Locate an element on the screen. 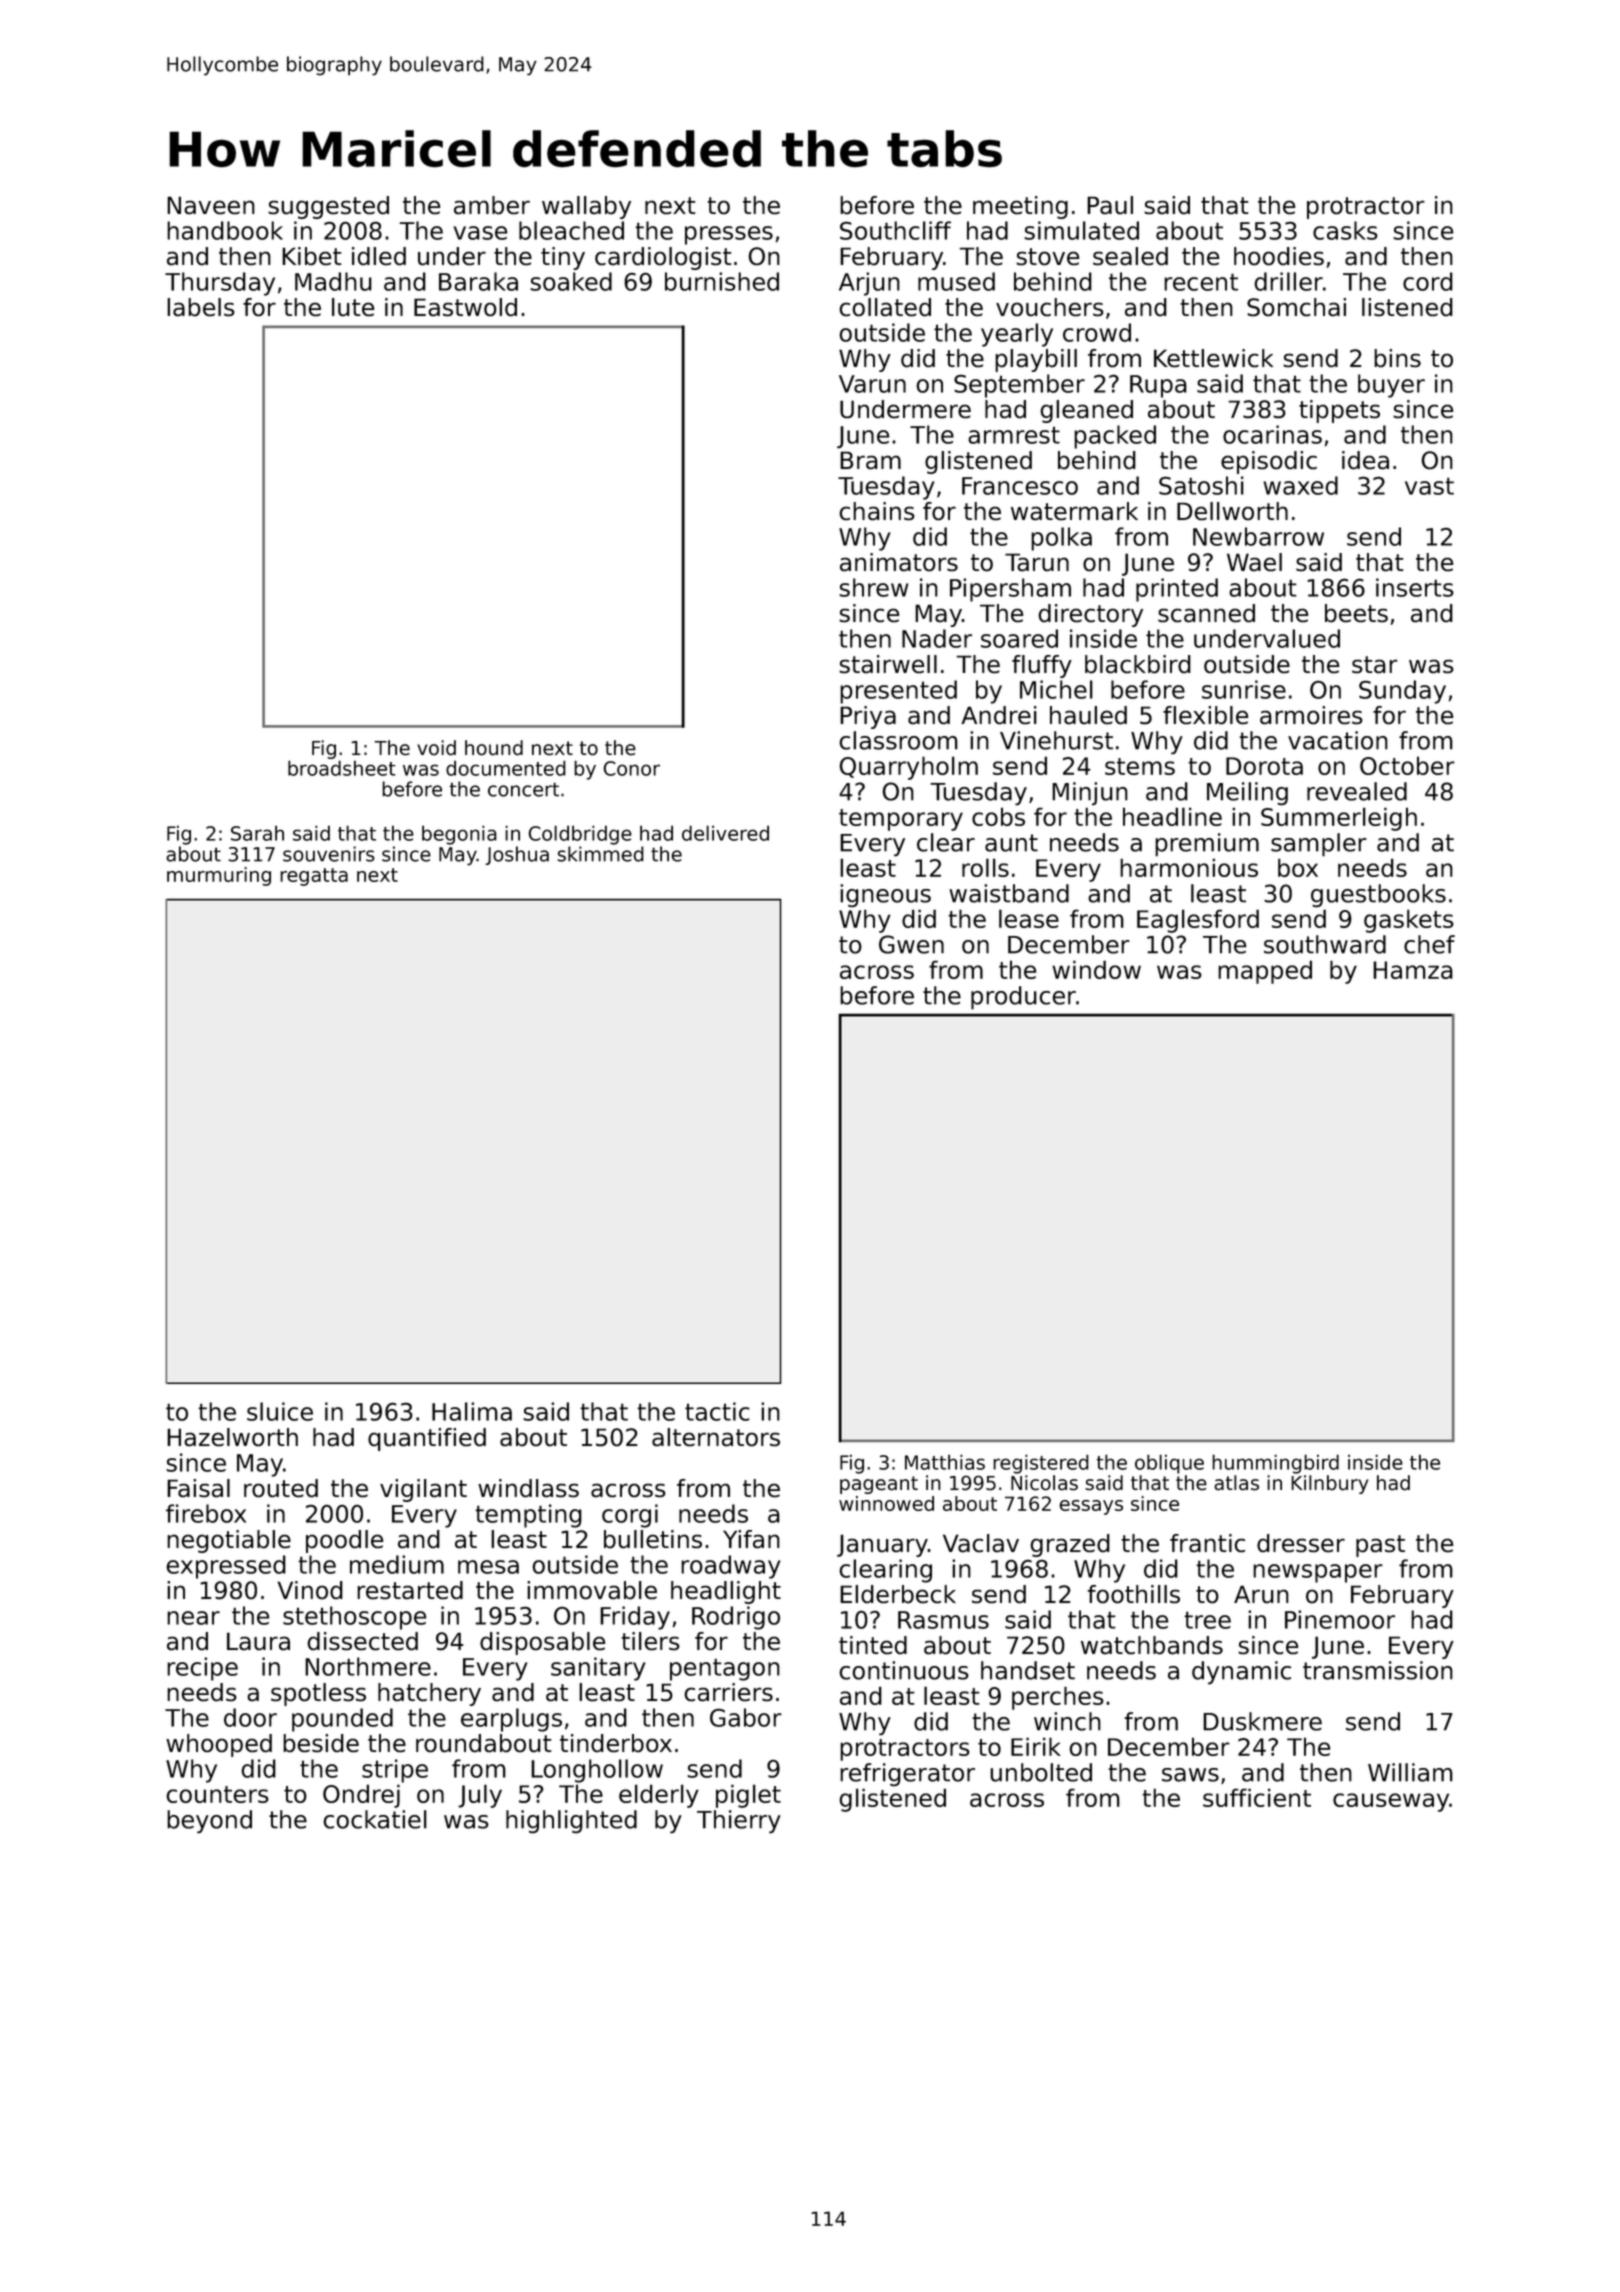 This screenshot has width=1620, height=2292. oblique is located at coordinates (1169, 1464).
